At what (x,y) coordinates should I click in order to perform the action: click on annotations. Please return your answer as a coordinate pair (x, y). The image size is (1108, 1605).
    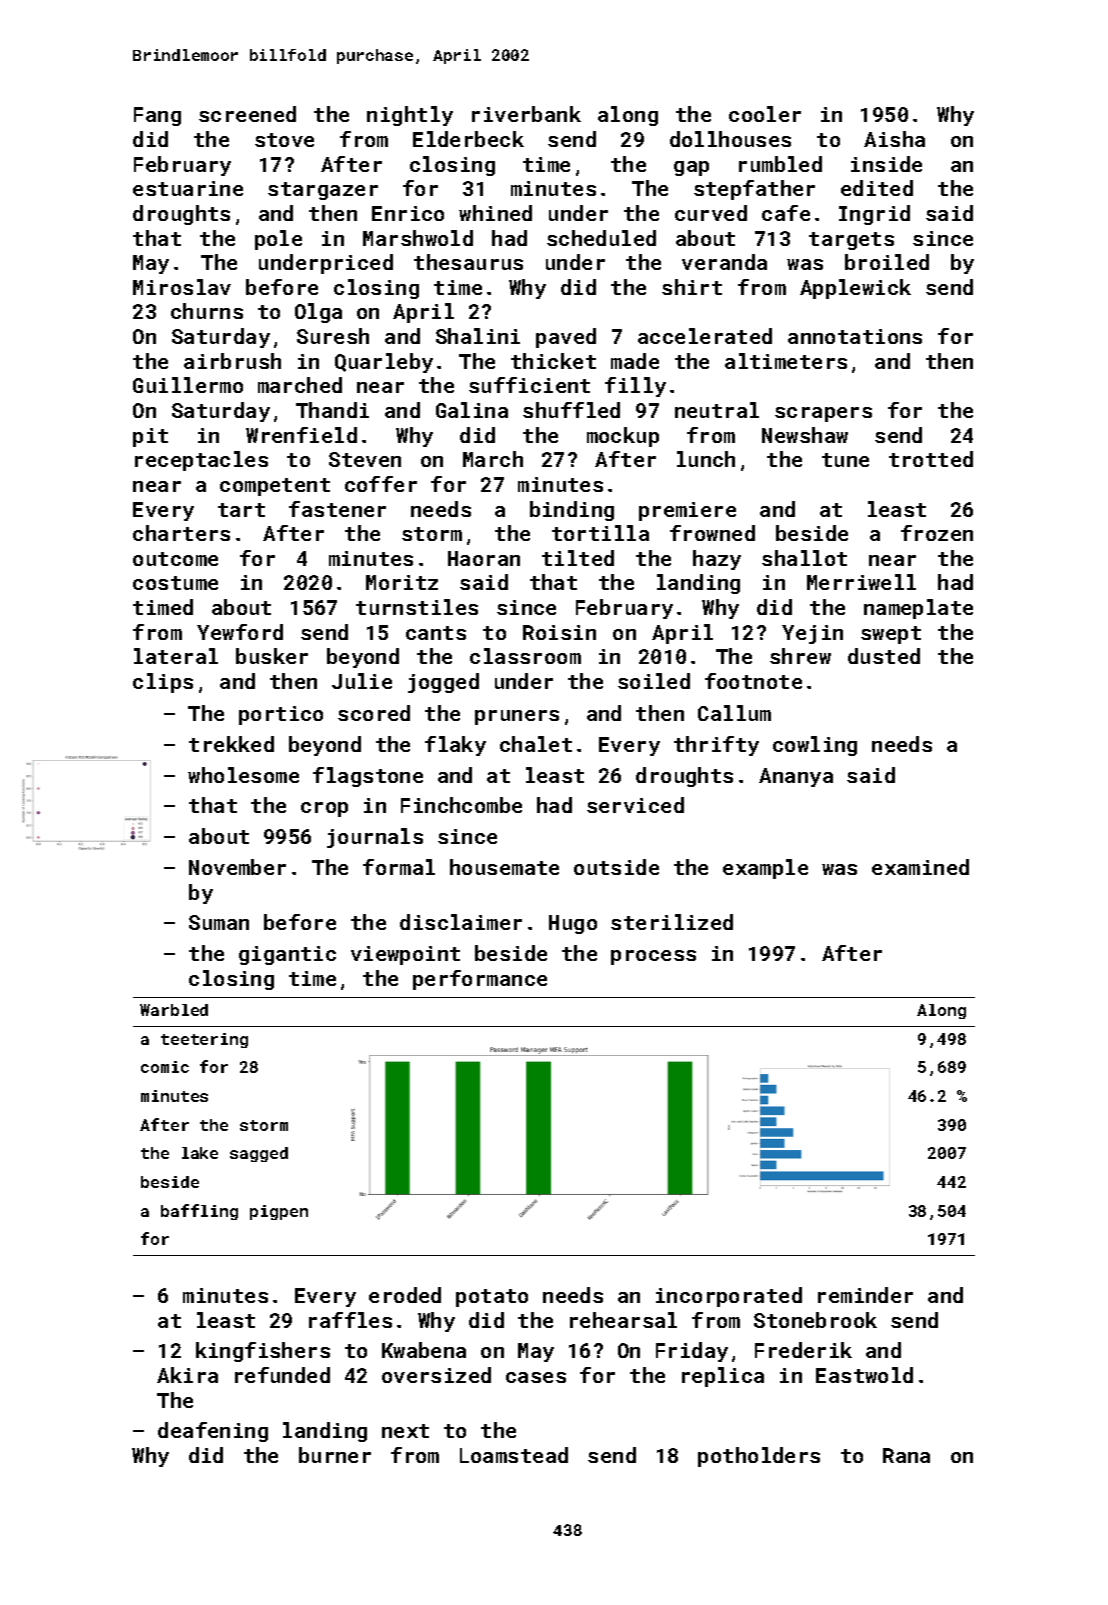
    Looking at the image, I should click on (855, 336).
